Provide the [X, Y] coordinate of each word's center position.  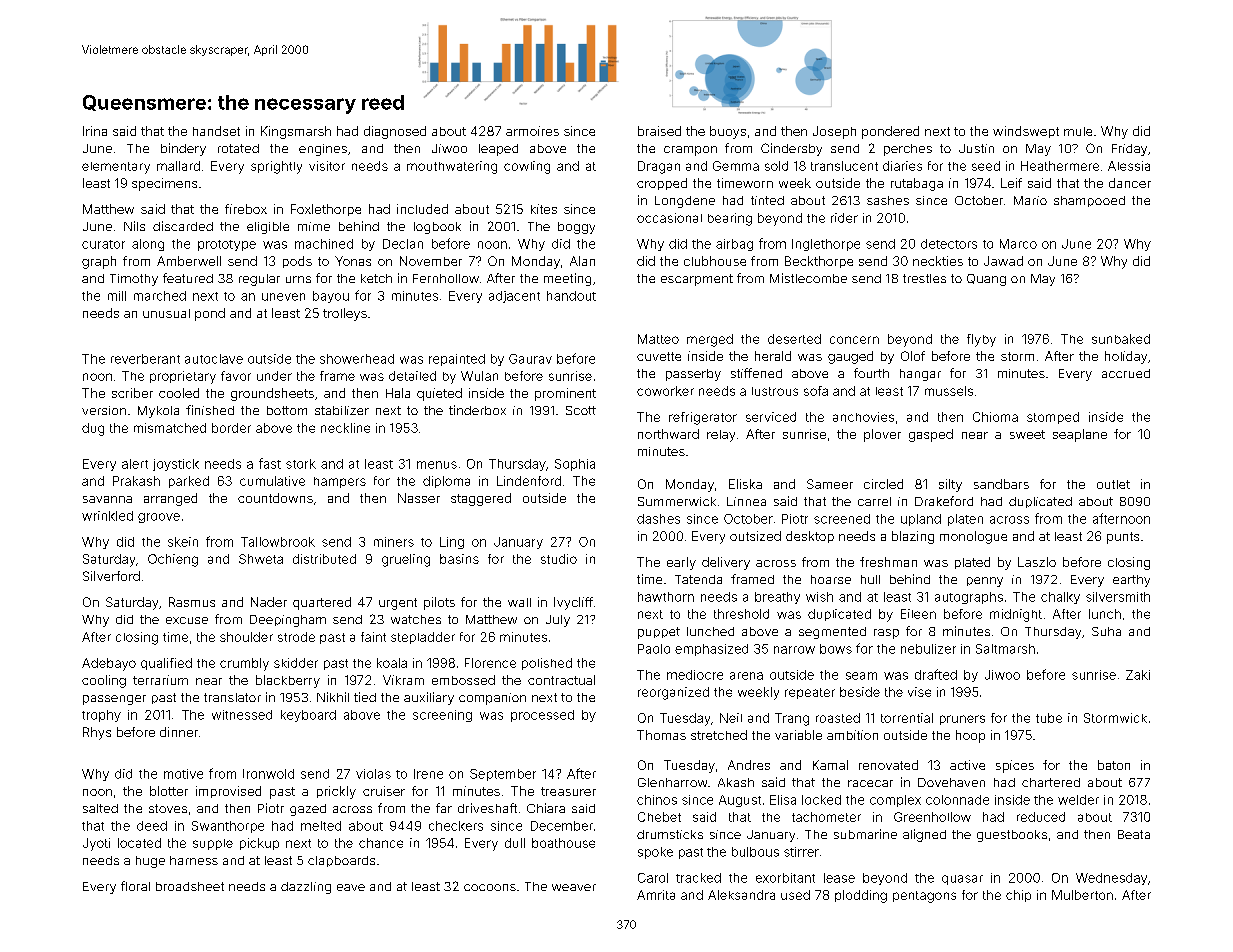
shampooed [1089, 201]
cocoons [490, 887]
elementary [116, 168]
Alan [582, 261]
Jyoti [96, 844]
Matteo [658, 339]
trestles [924, 278]
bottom [287, 410]
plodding [861, 896]
